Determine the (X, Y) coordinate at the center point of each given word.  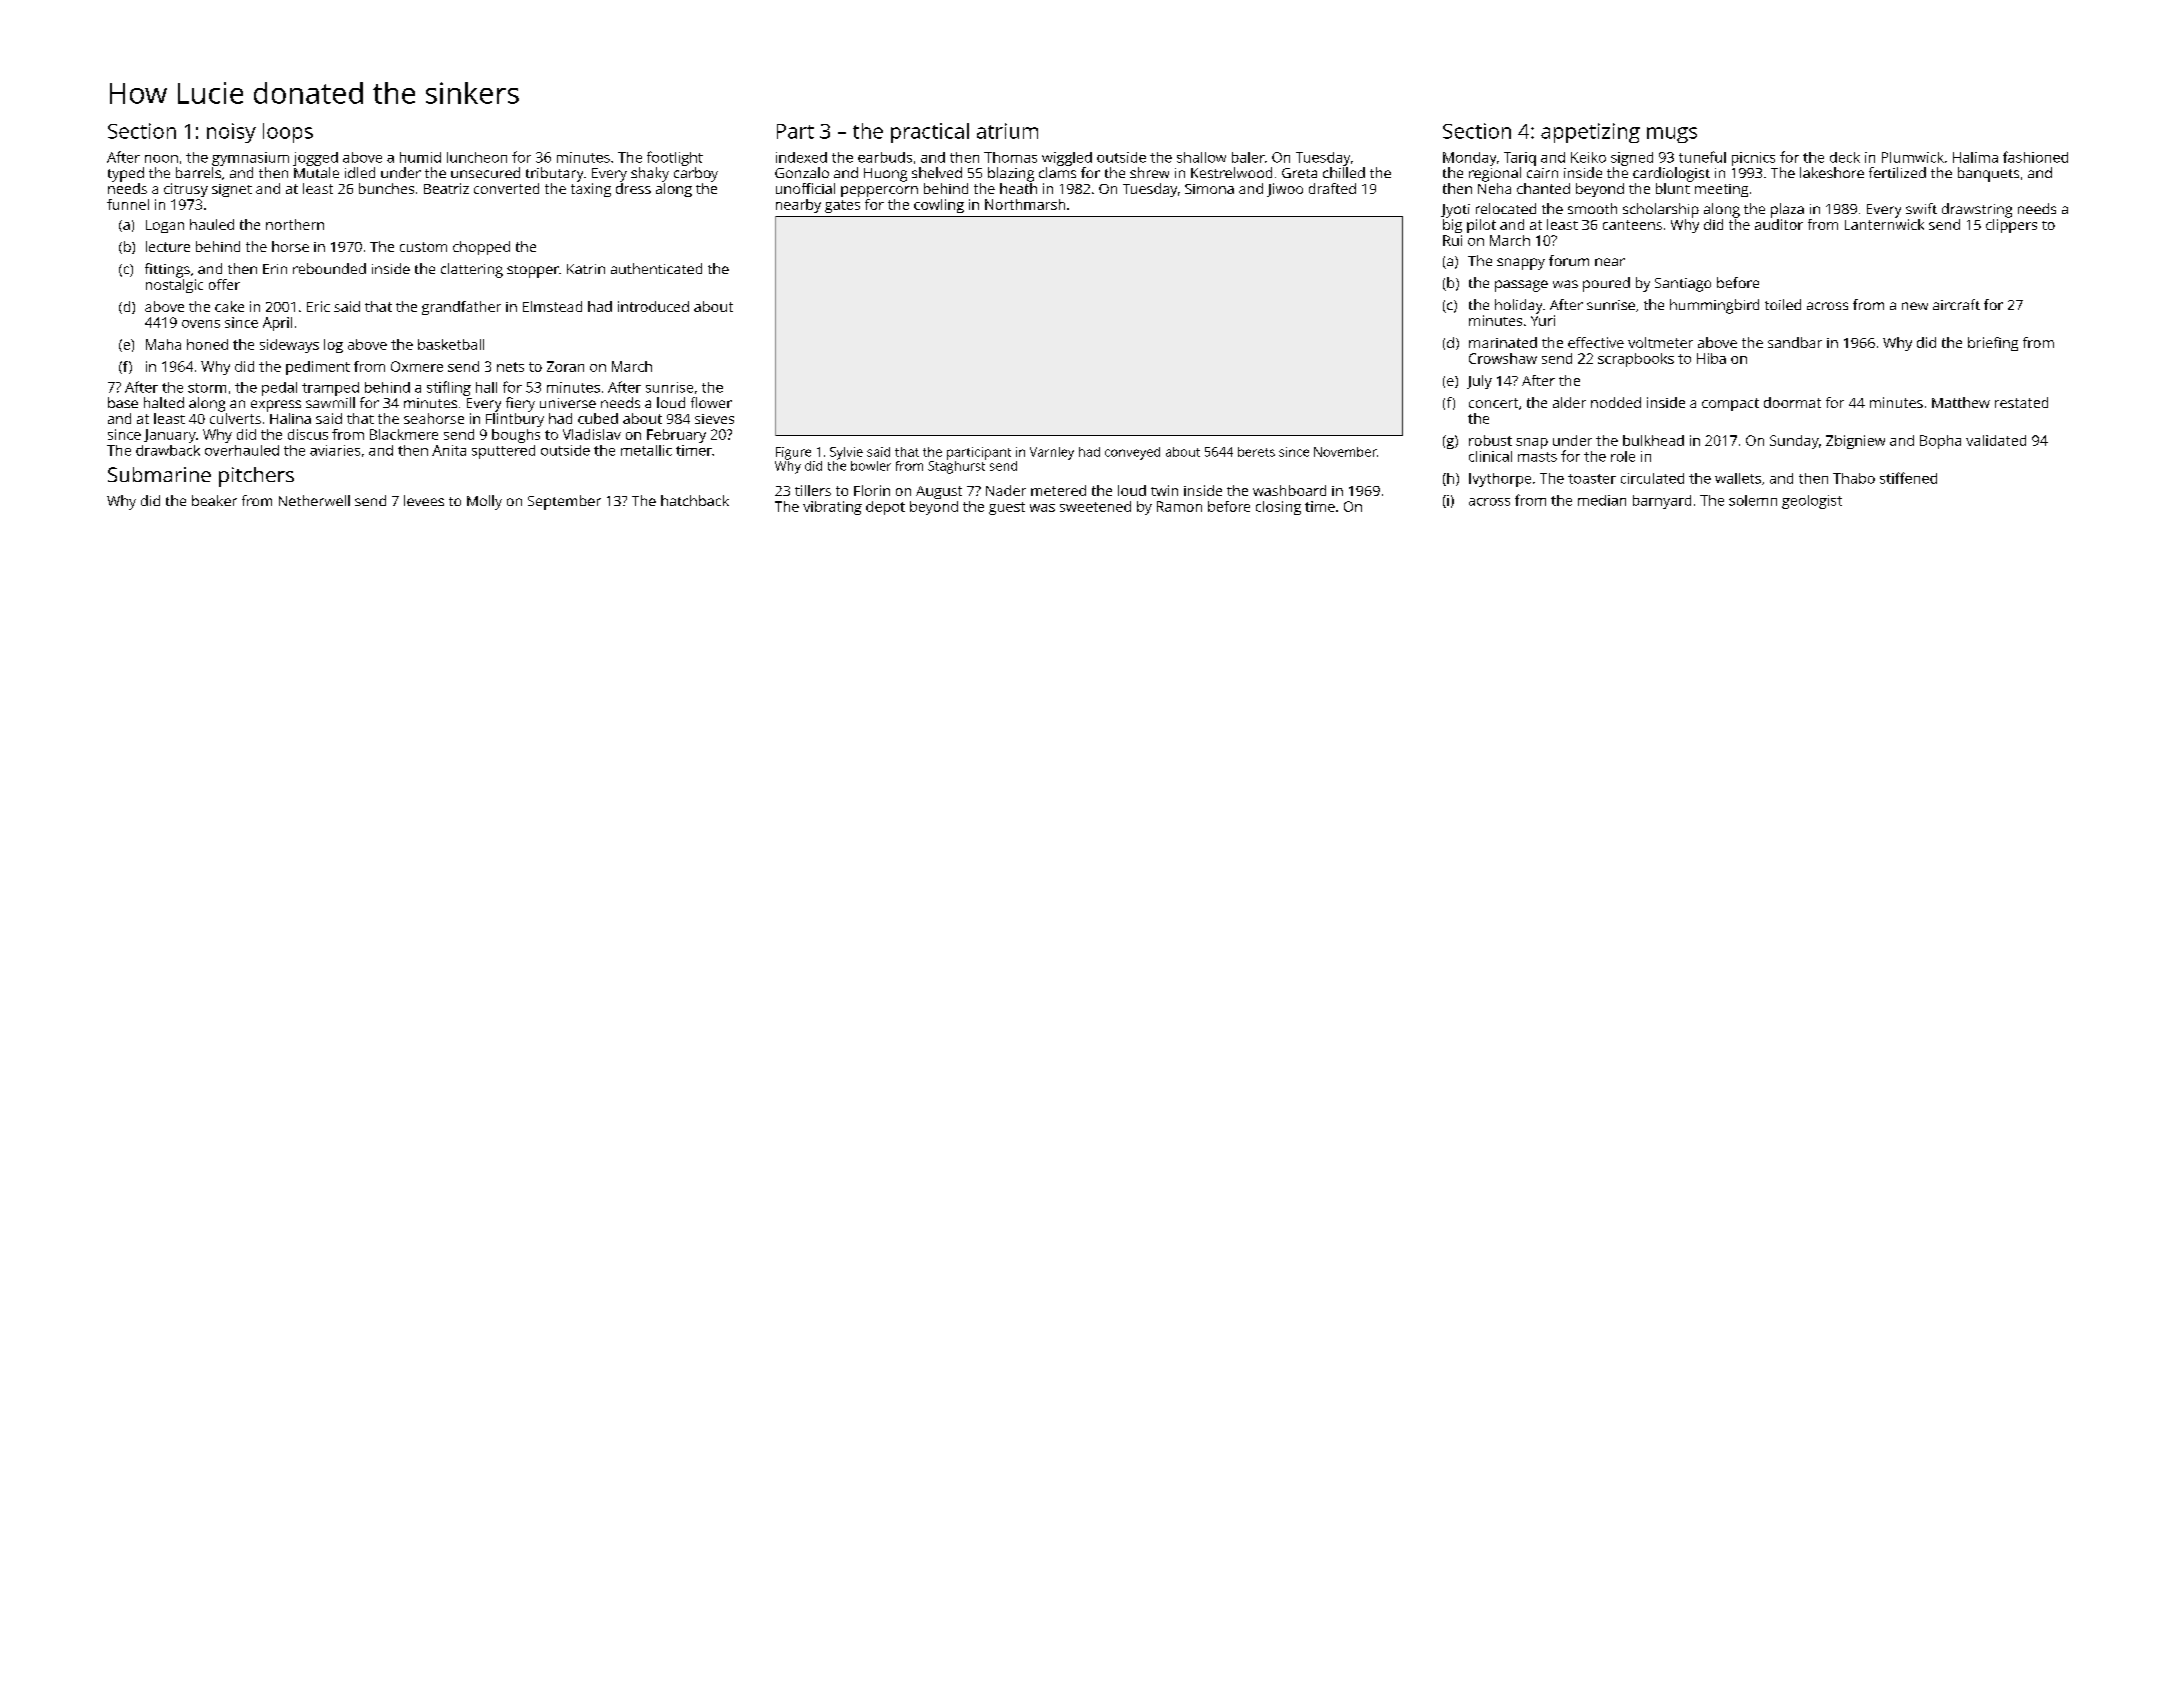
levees (424, 500)
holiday (1518, 306)
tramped (330, 389)
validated (1996, 440)
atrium (1007, 131)
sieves (714, 419)
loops (288, 133)
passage (1521, 286)
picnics (1753, 159)
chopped (481, 248)
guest (1007, 508)
